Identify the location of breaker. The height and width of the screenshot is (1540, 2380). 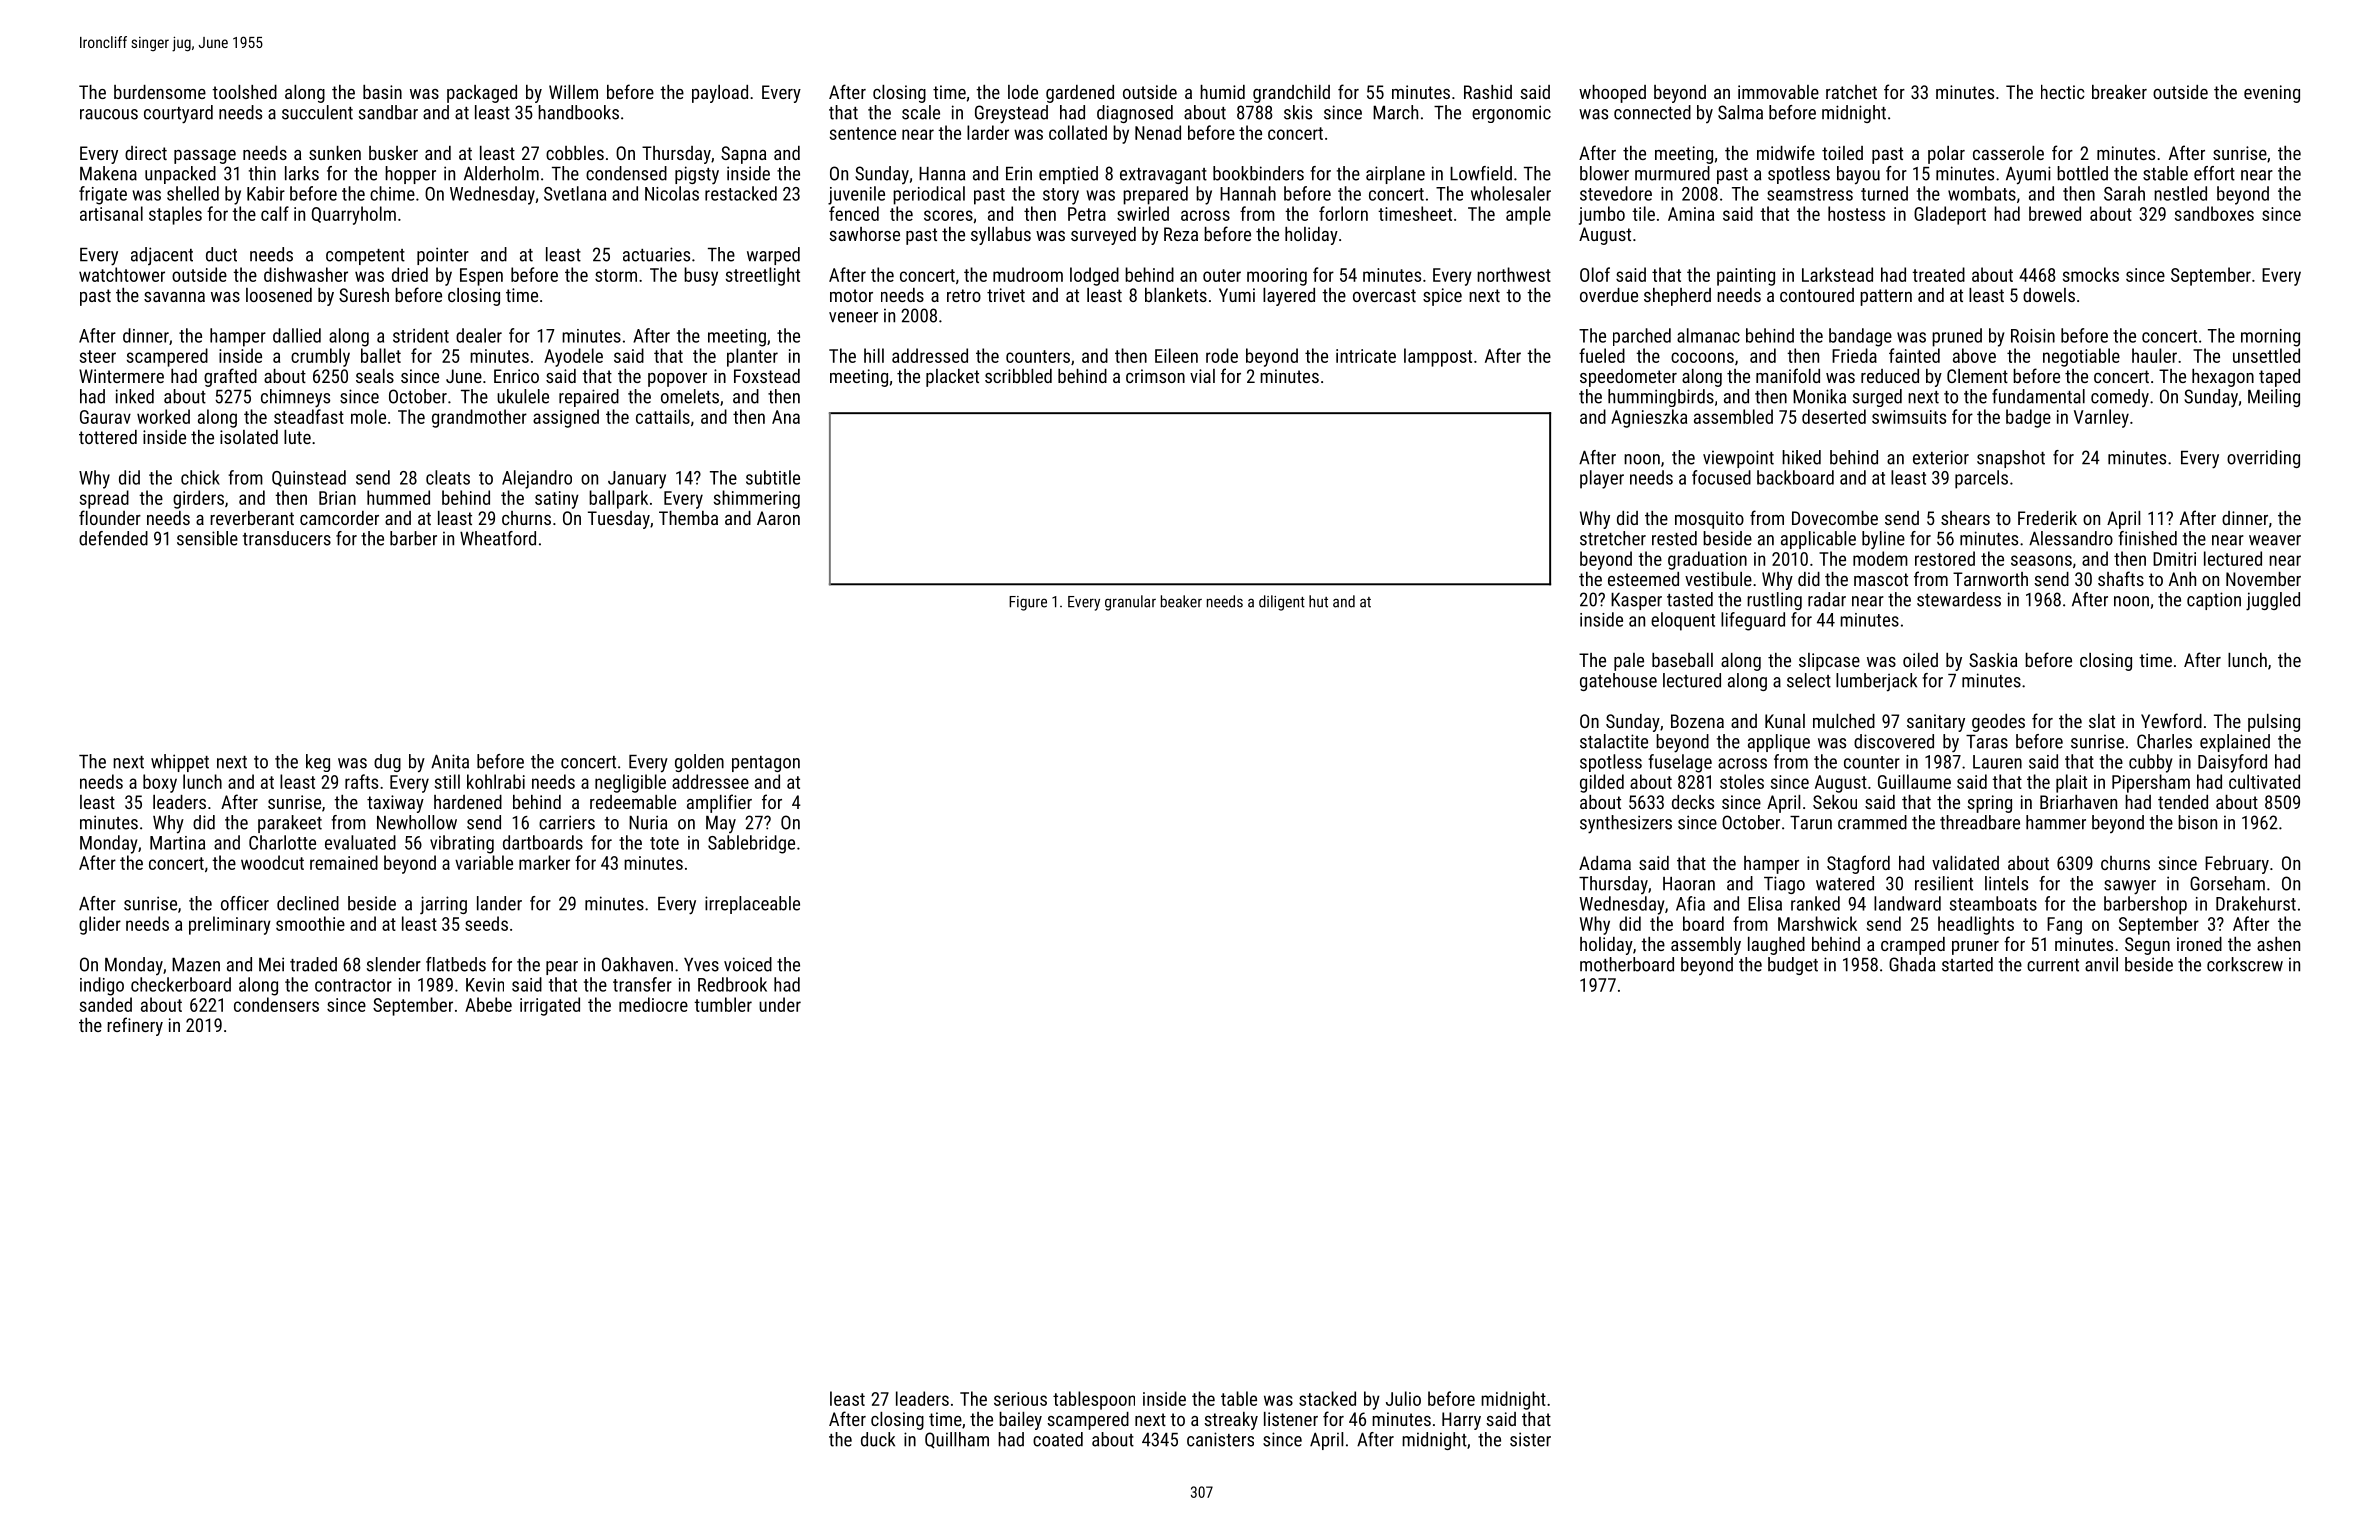
(2119, 92).
